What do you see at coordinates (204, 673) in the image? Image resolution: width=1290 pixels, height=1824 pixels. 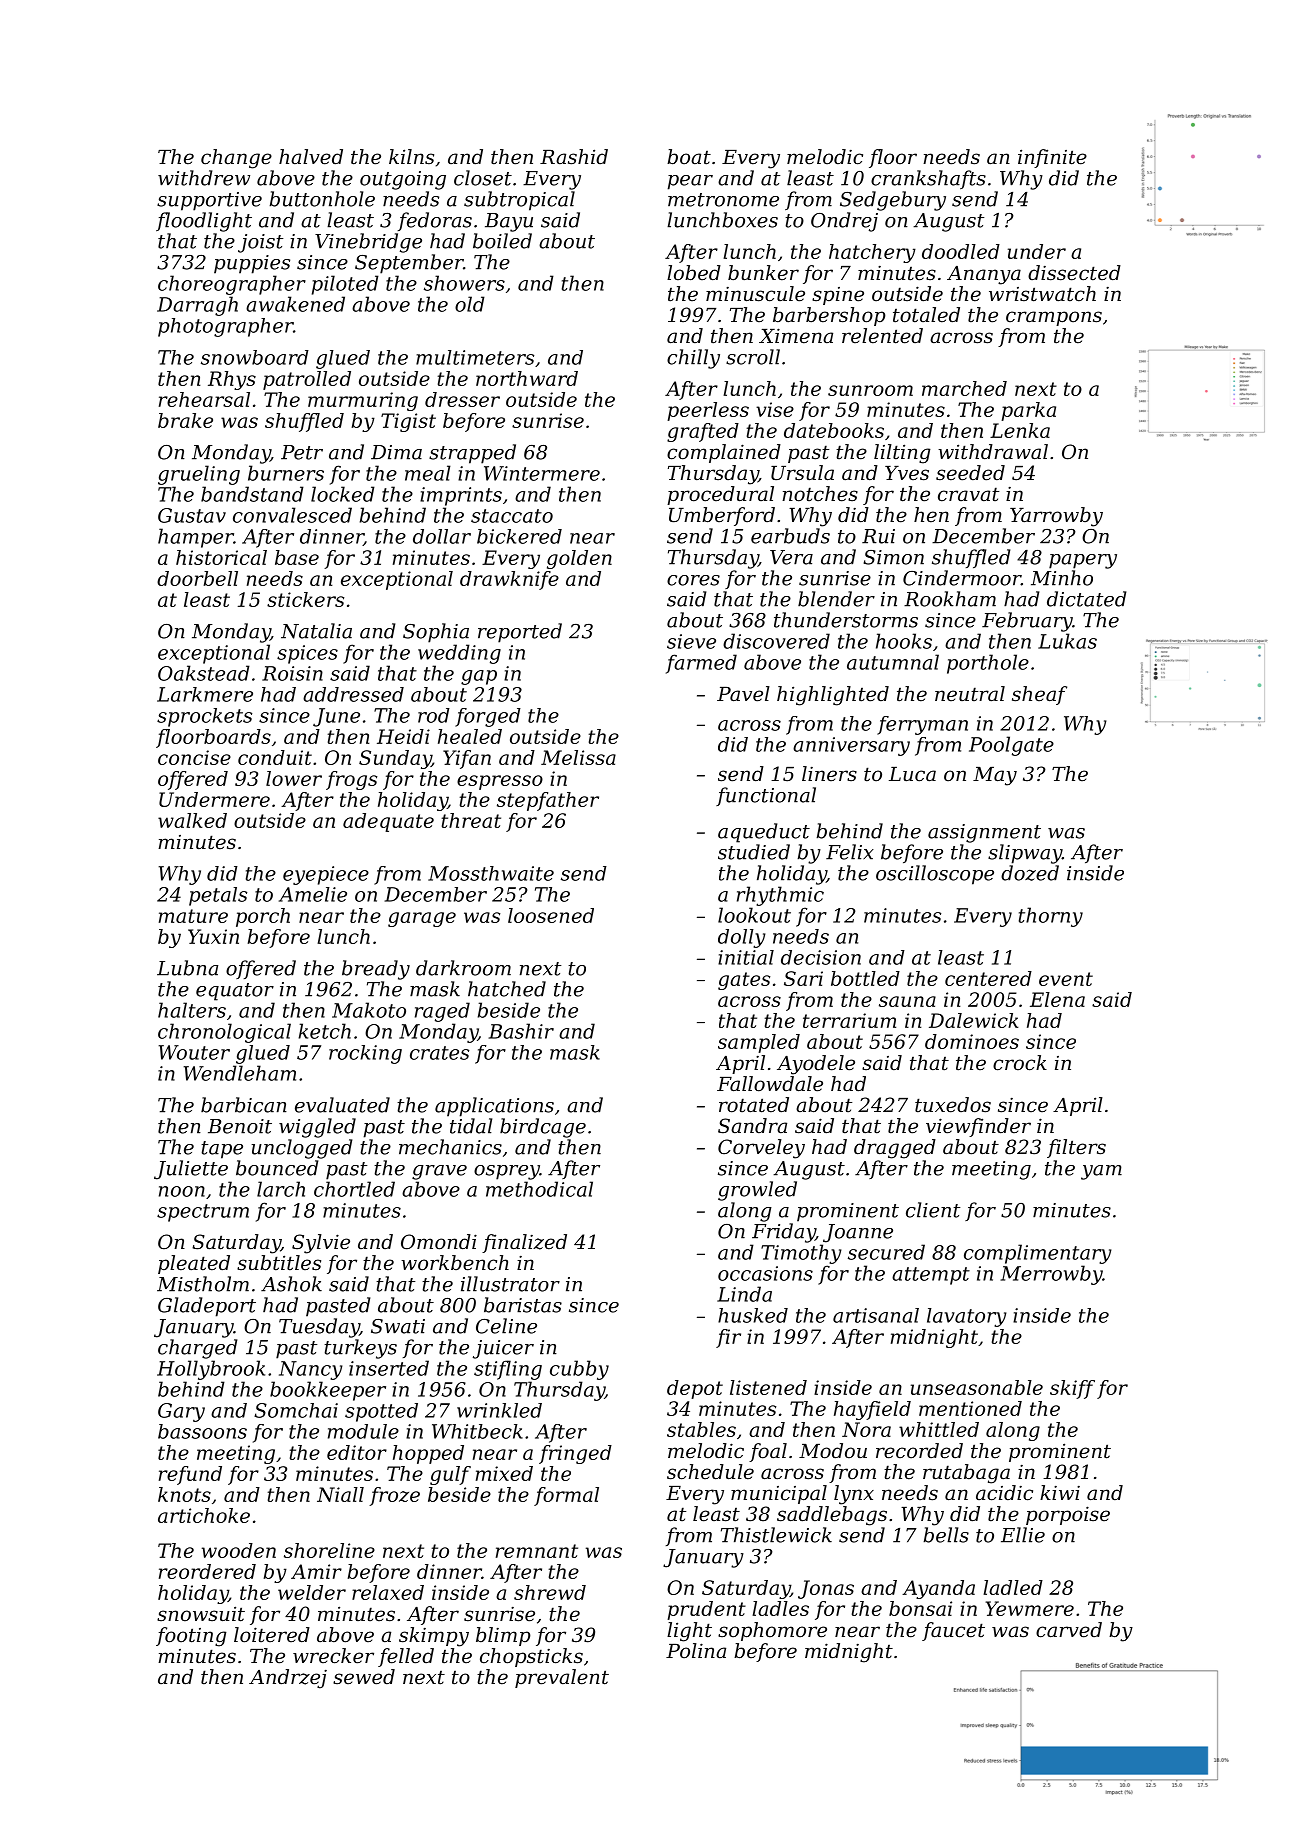 I see `Oakstead` at bounding box center [204, 673].
